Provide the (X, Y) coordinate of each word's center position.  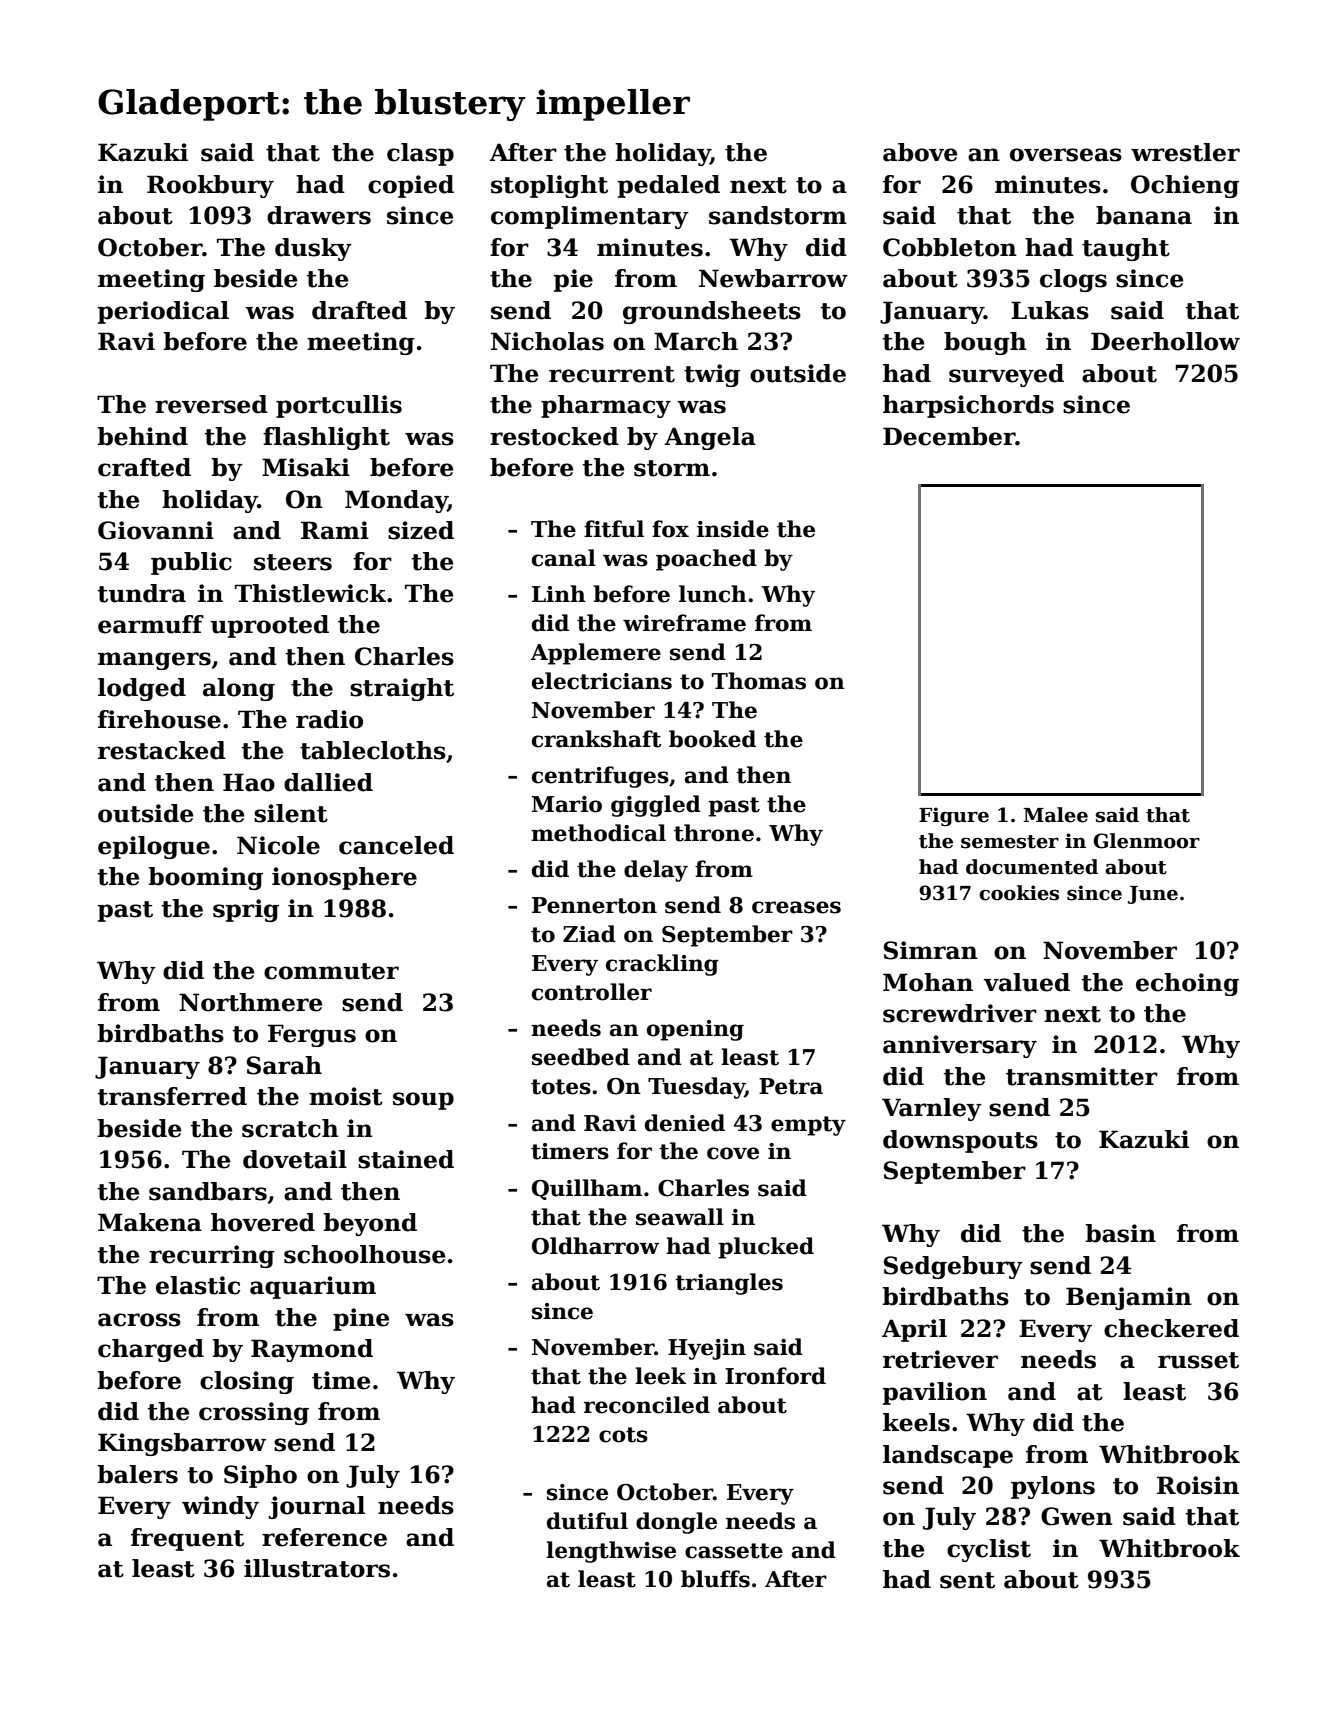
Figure (954, 816)
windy (220, 1507)
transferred (172, 1096)
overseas (1066, 155)
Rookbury (210, 186)
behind (143, 436)
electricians (602, 681)
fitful (614, 529)
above (920, 152)
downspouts (960, 1141)
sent (967, 1580)
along (239, 689)
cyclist (989, 1550)
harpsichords (968, 406)
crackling (662, 965)
